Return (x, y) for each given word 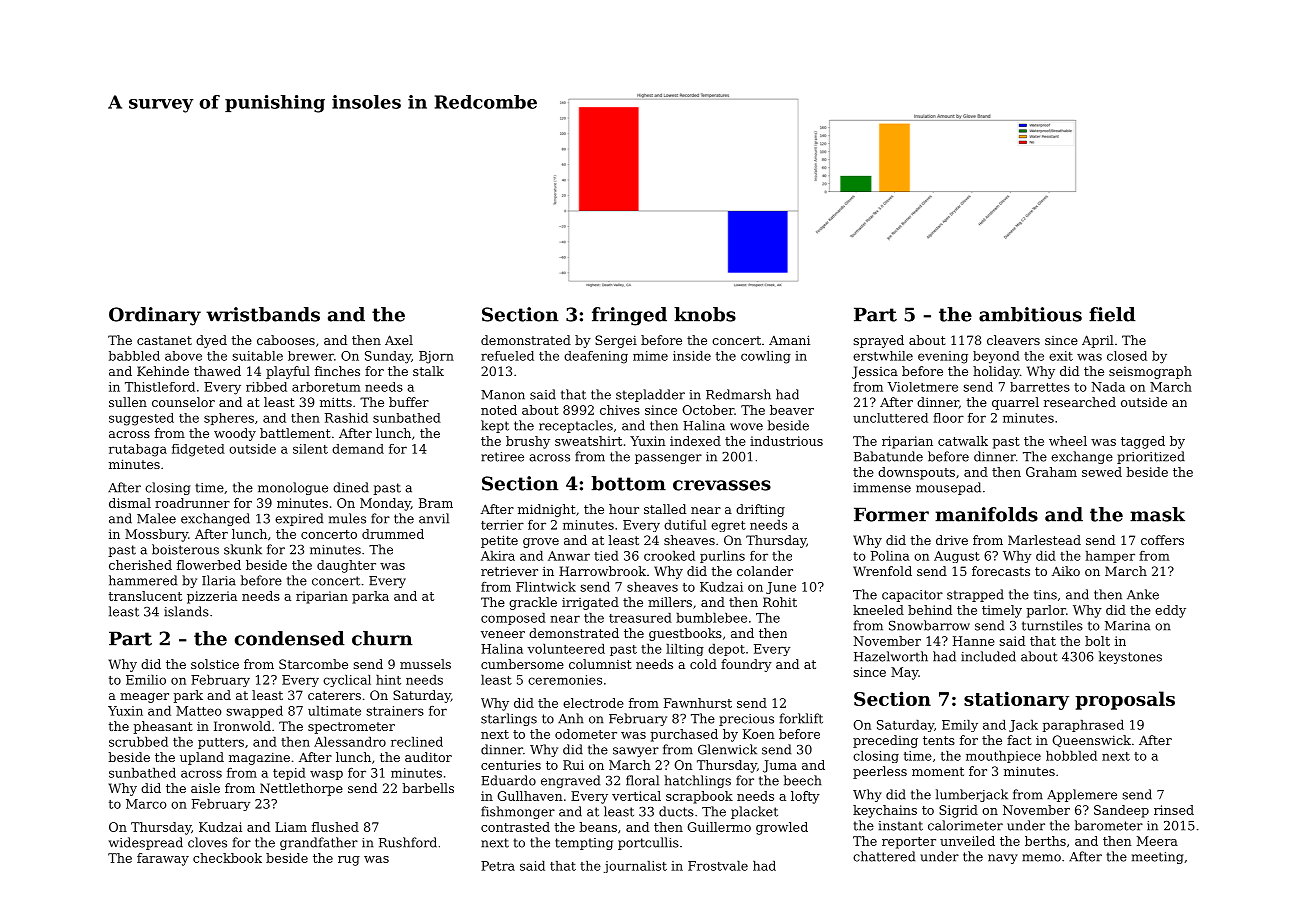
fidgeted (198, 450)
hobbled (1071, 756)
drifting (760, 510)
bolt (1097, 641)
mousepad (948, 488)
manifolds (986, 514)
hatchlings (697, 781)
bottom (628, 483)
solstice (215, 664)
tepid (289, 774)
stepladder (650, 395)
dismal (130, 503)
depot (726, 650)
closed (1127, 356)
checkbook (227, 858)
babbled (134, 356)
